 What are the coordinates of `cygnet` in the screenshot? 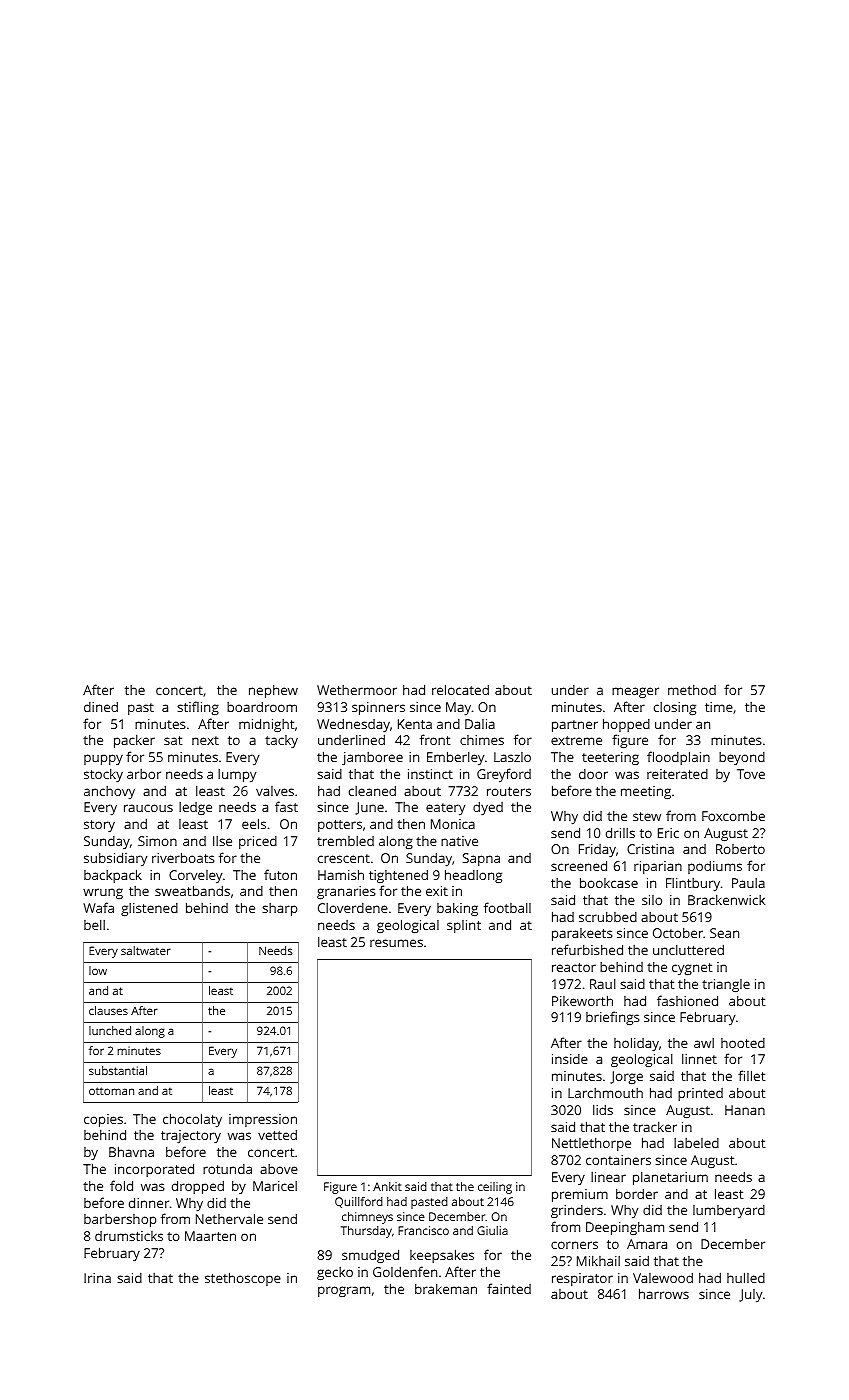 It's located at (692, 969).
